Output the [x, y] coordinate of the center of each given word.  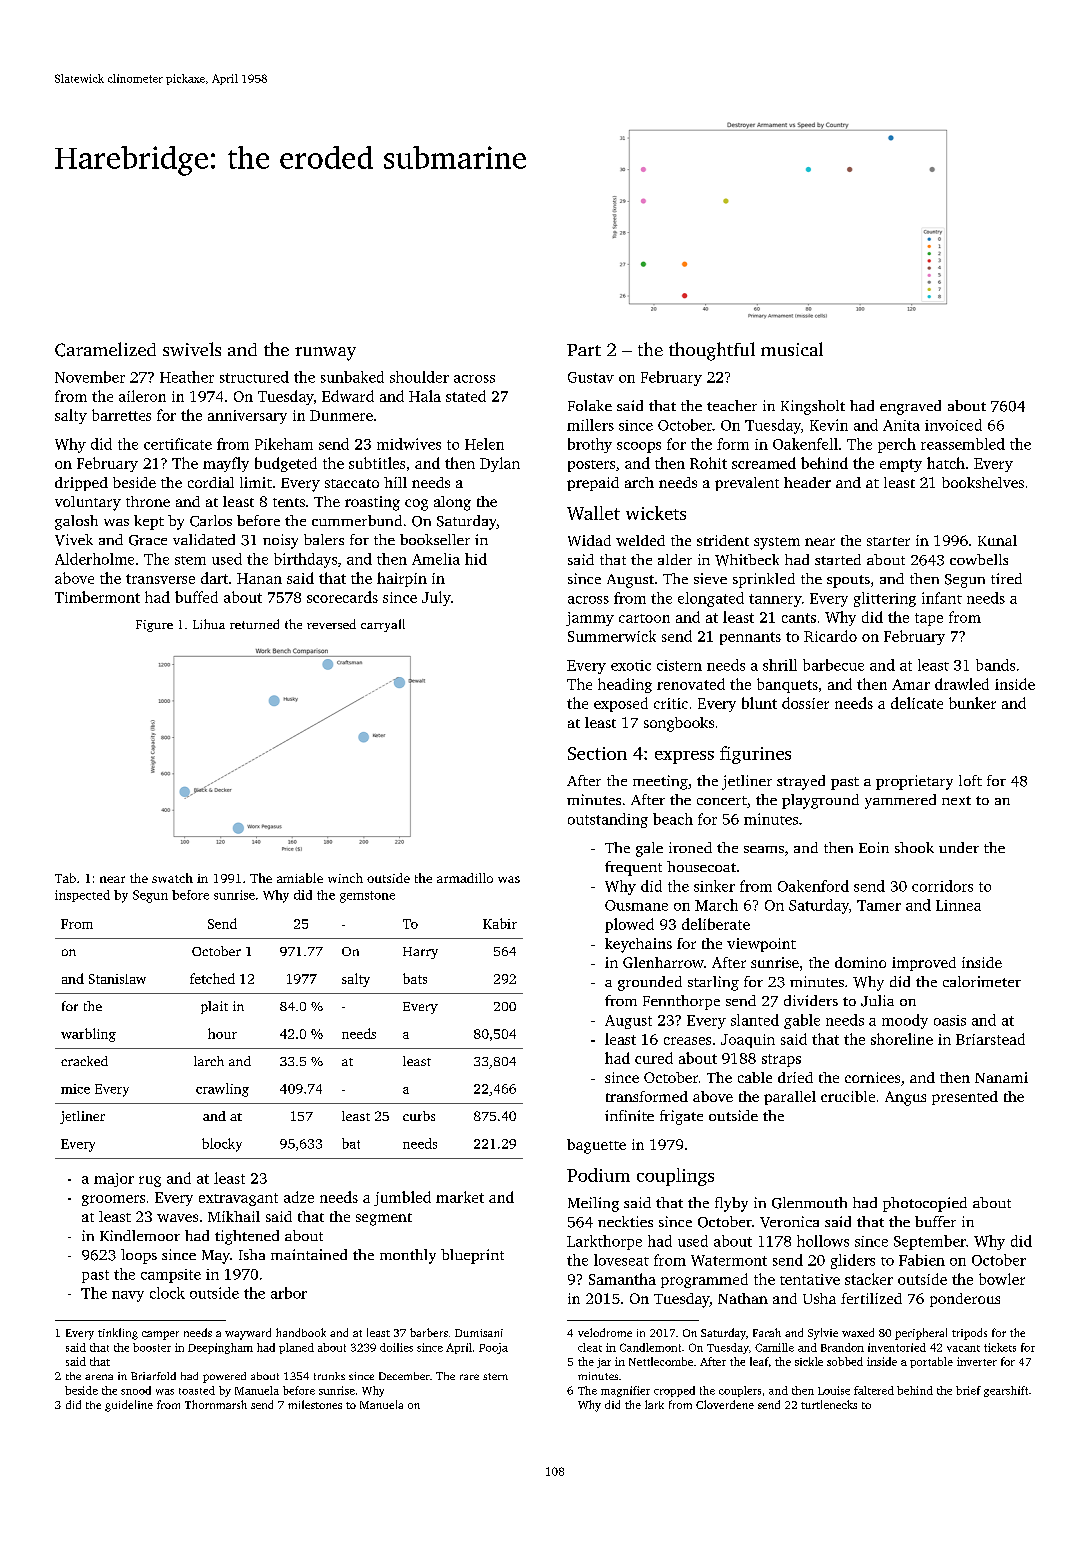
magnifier [625, 1391]
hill [395, 482]
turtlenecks [829, 1404]
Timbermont [97, 597]
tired [1006, 578]
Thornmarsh [216, 1404]
